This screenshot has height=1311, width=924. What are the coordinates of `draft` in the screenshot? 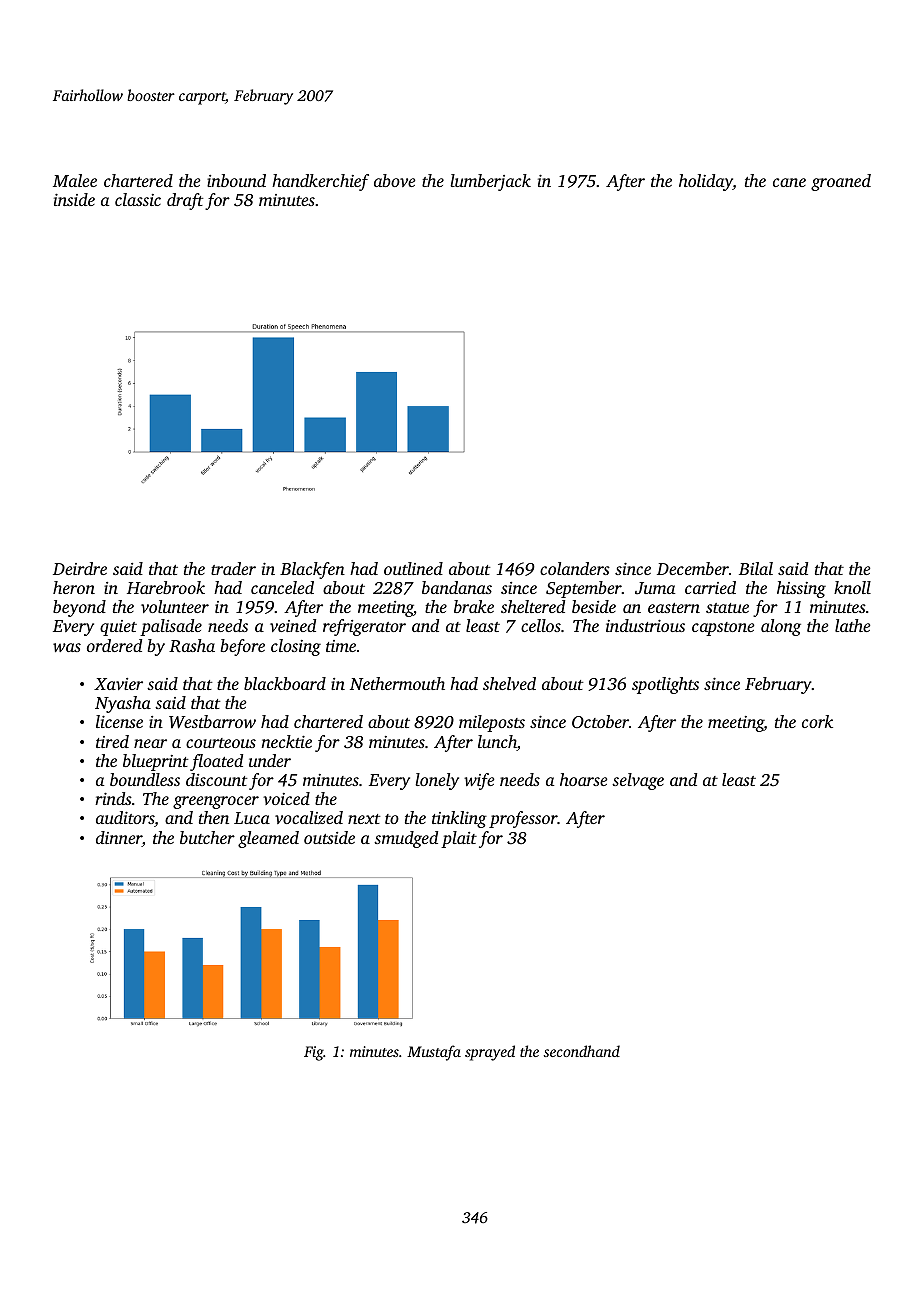 It's located at (185, 201).
